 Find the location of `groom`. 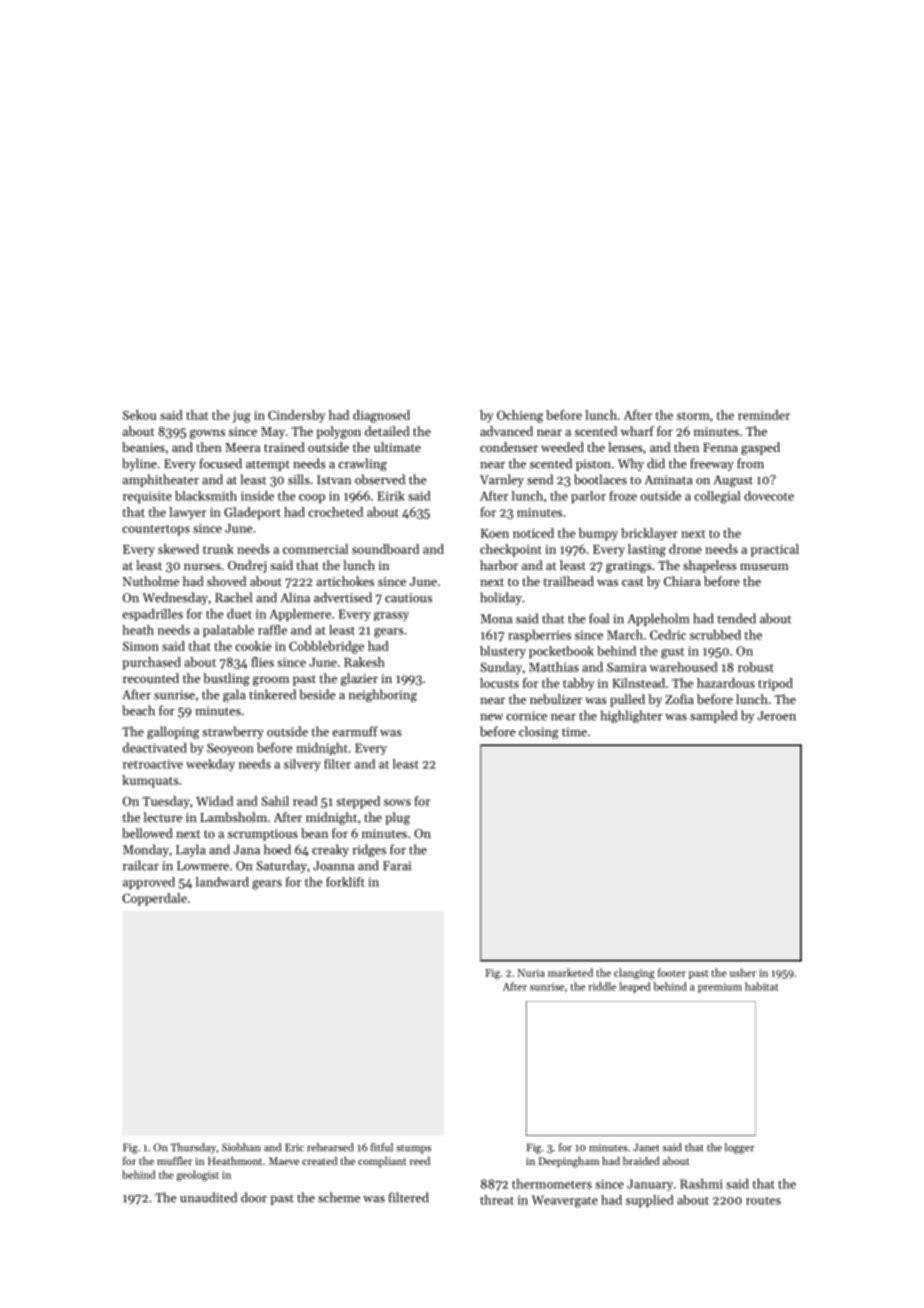

groom is located at coordinates (271, 681).
